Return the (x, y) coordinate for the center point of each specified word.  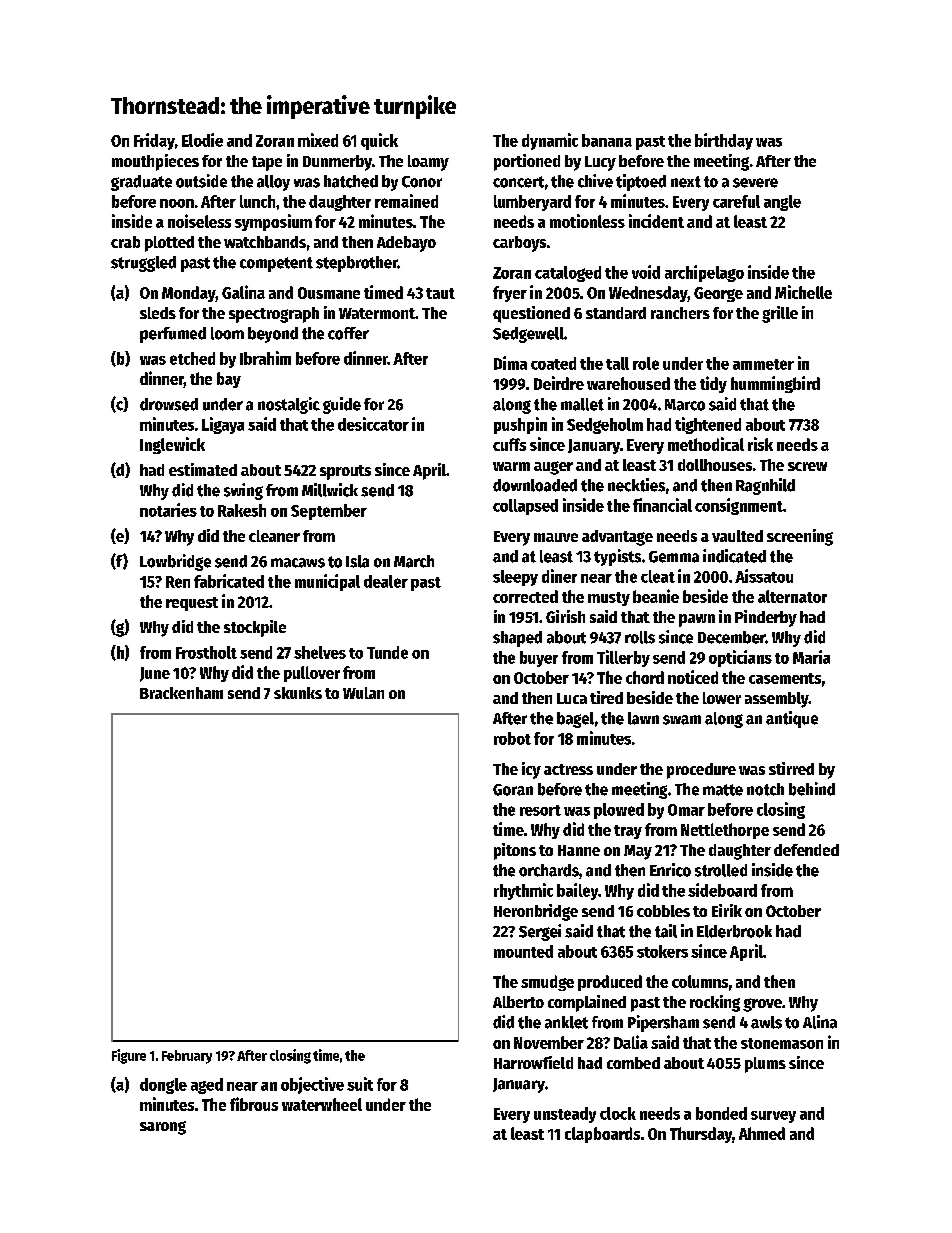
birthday (724, 141)
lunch (257, 201)
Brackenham (181, 693)
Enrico (670, 870)
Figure (129, 1056)
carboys (519, 244)
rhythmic (523, 891)
